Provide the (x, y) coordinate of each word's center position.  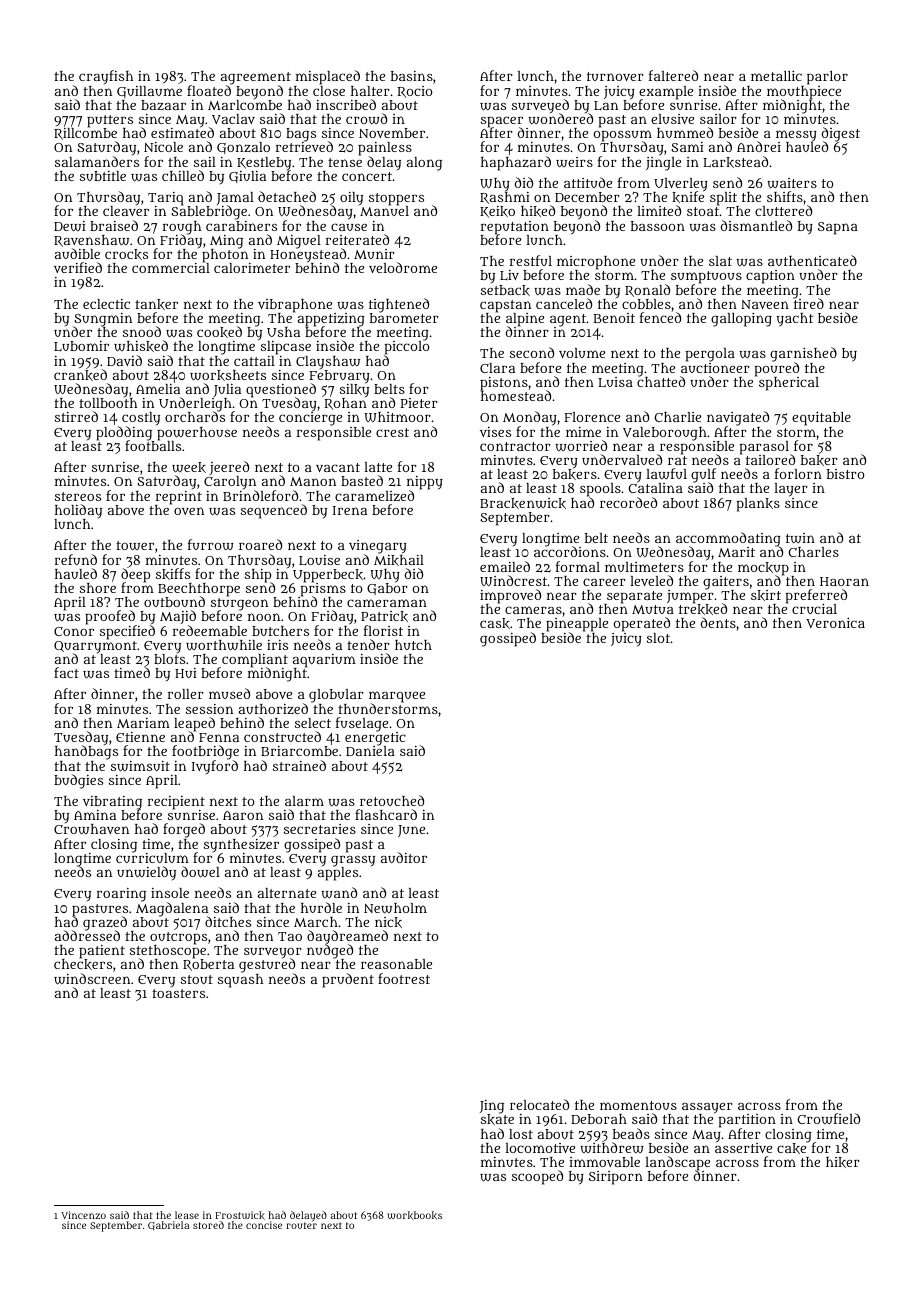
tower (135, 546)
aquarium (324, 661)
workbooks (415, 1215)
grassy (353, 861)
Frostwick (240, 1215)
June (411, 831)
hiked (538, 211)
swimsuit (140, 766)
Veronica (835, 623)
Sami (687, 147)
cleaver (126, 211)
